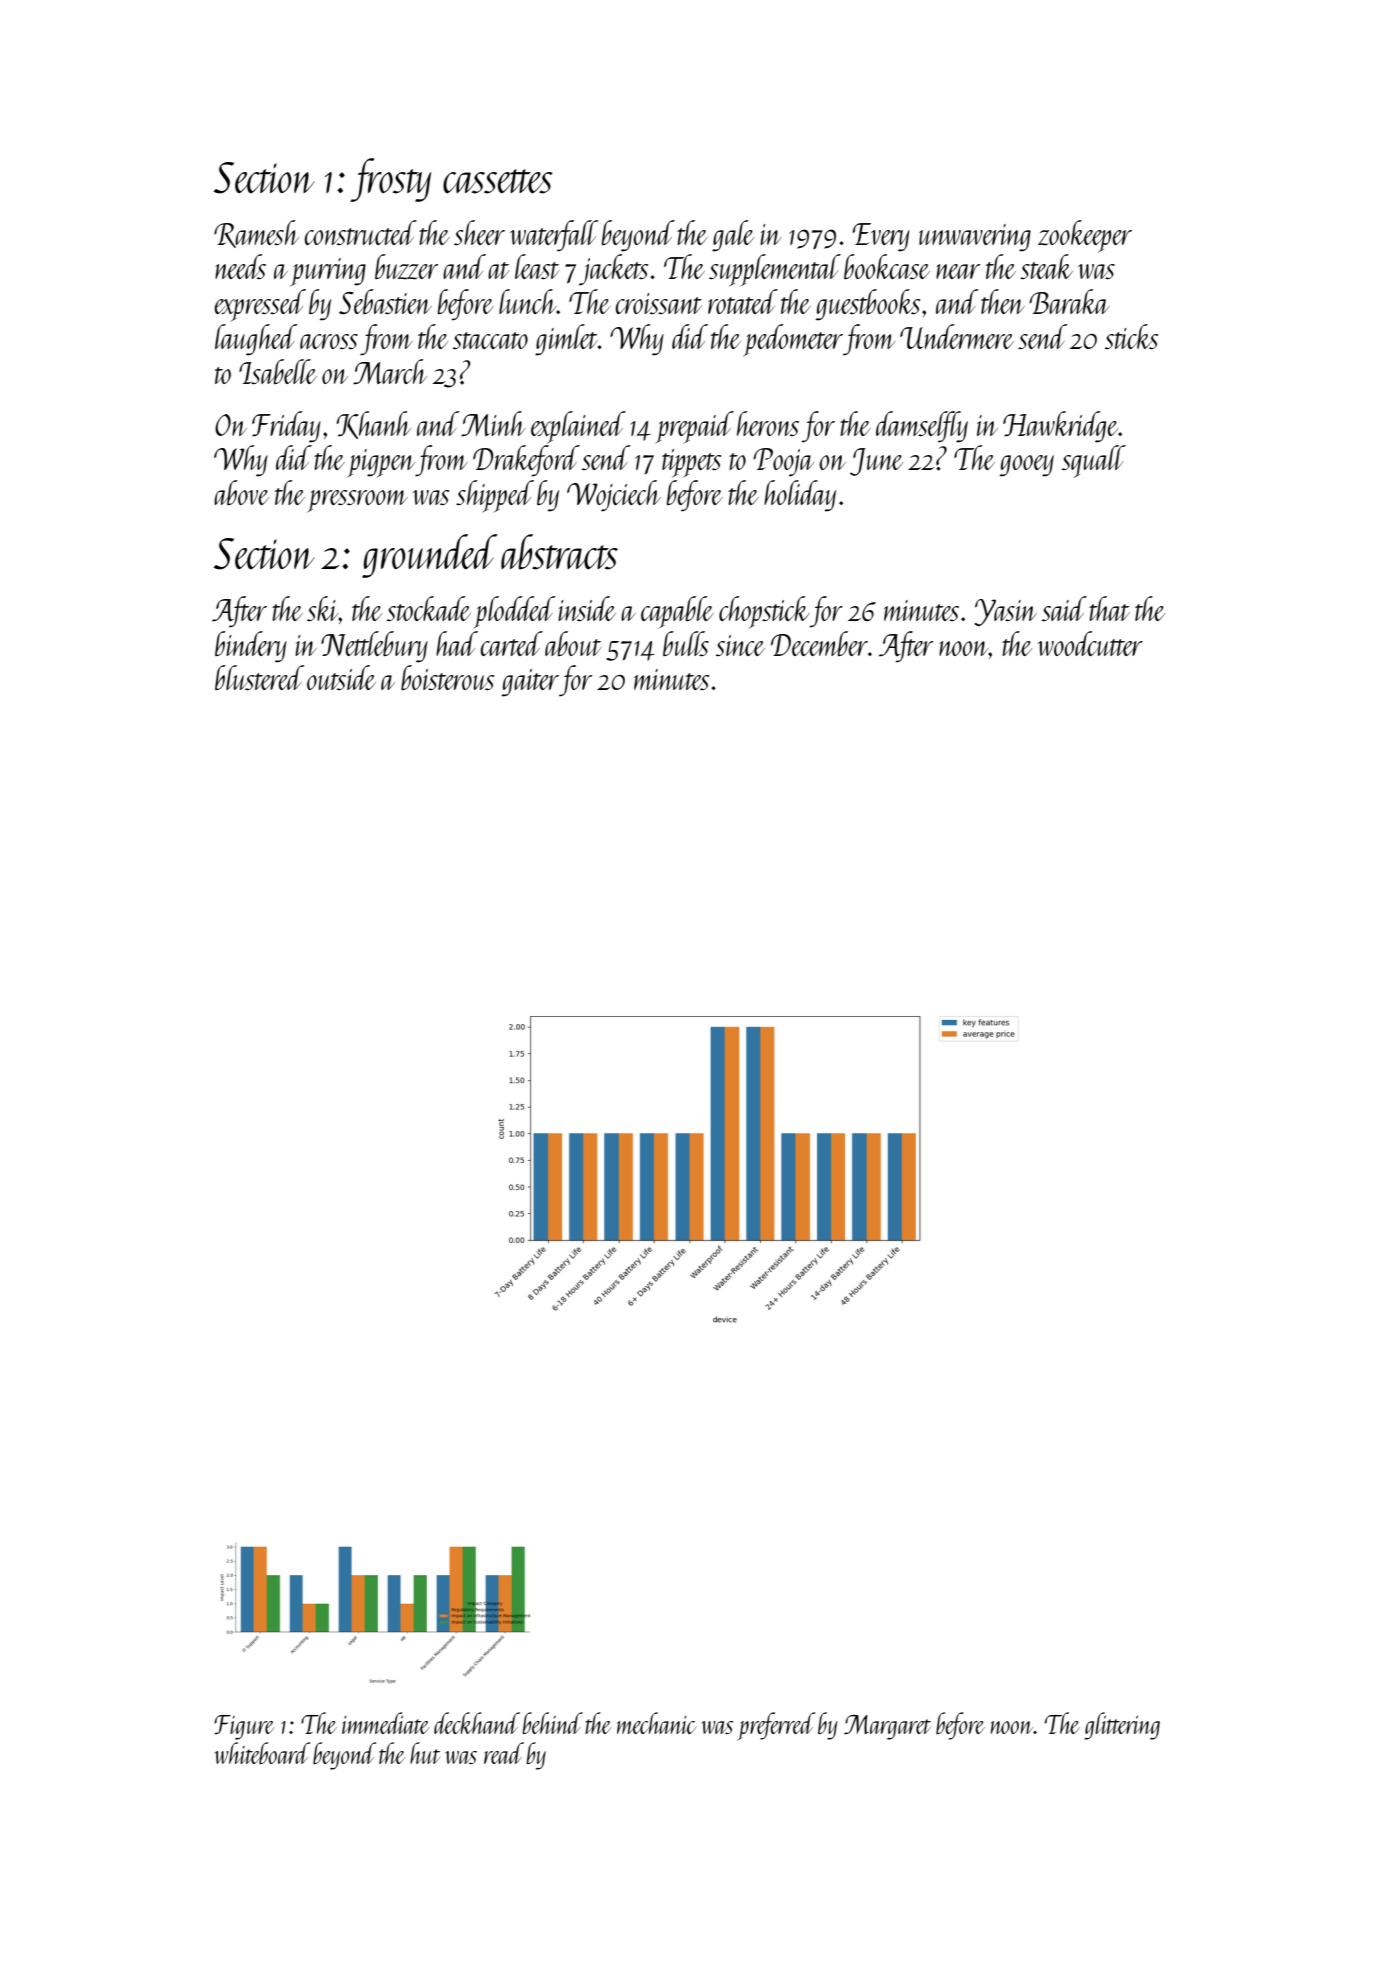 The width and height of the screenshot is (1386, 1969). Describe the element at coordinates (776, 1726) in the screenshot. I see `preferred` at that location.
